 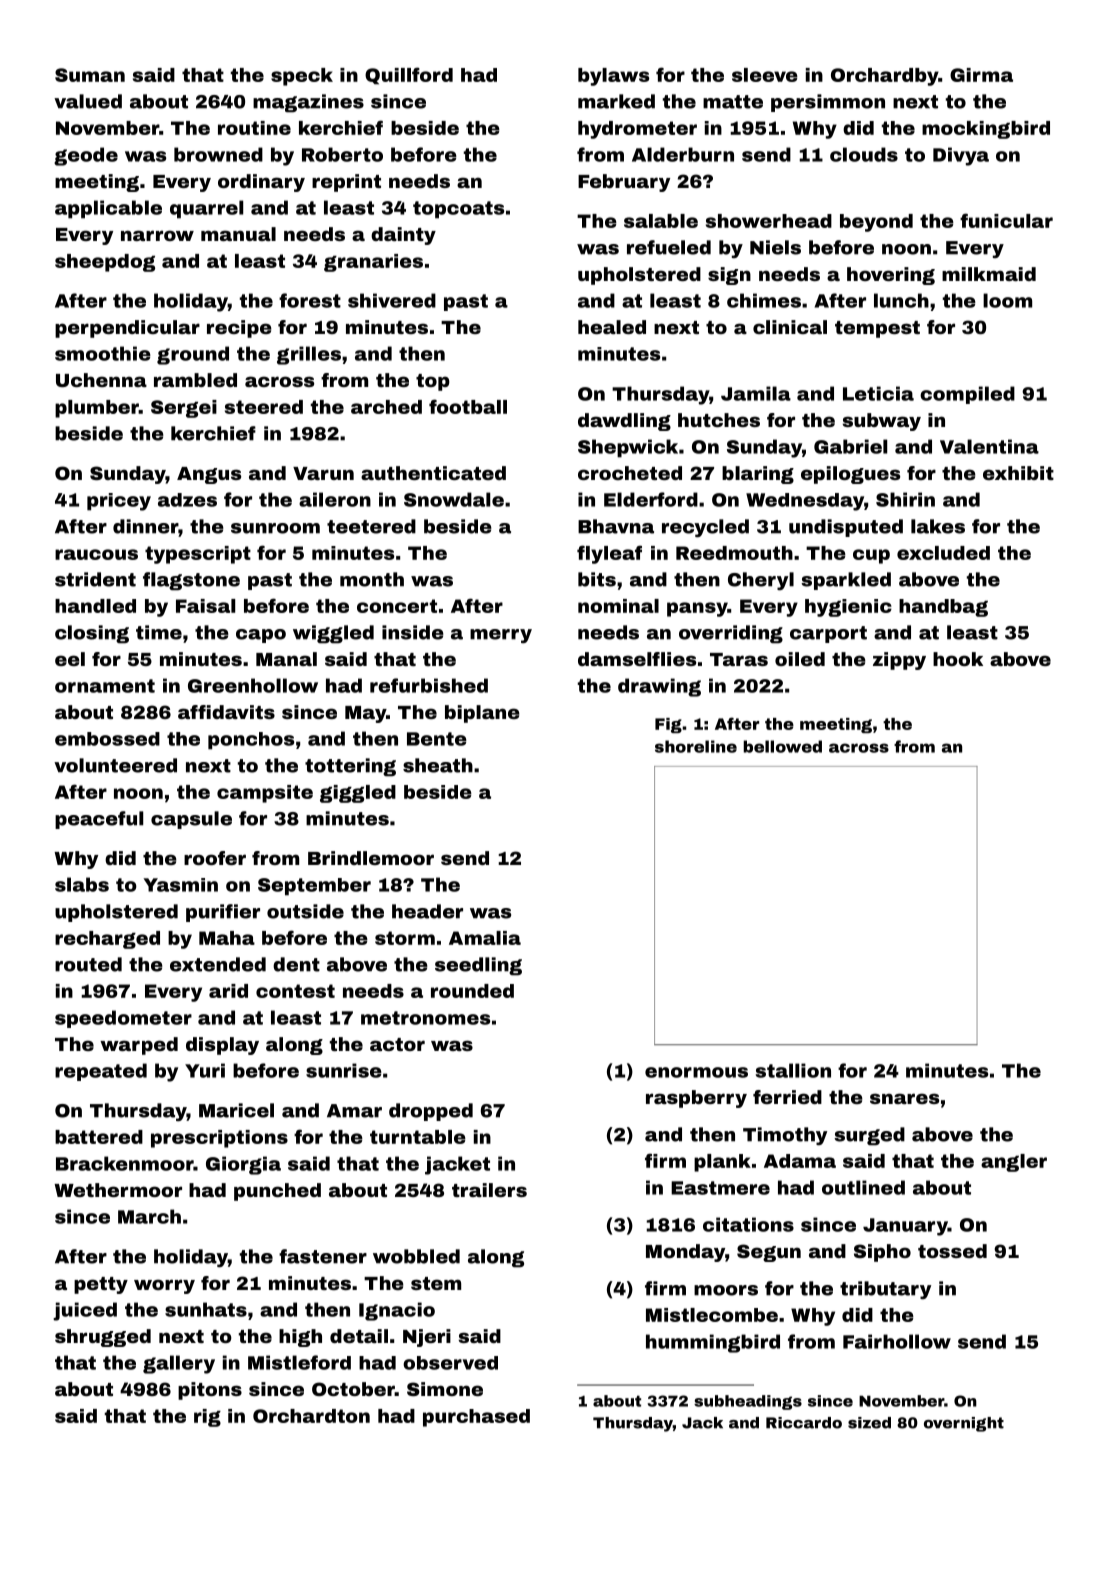 What do you see at coordinates (864, 154) in the image?
I see `clouds` at bounding box center [864, 154].
